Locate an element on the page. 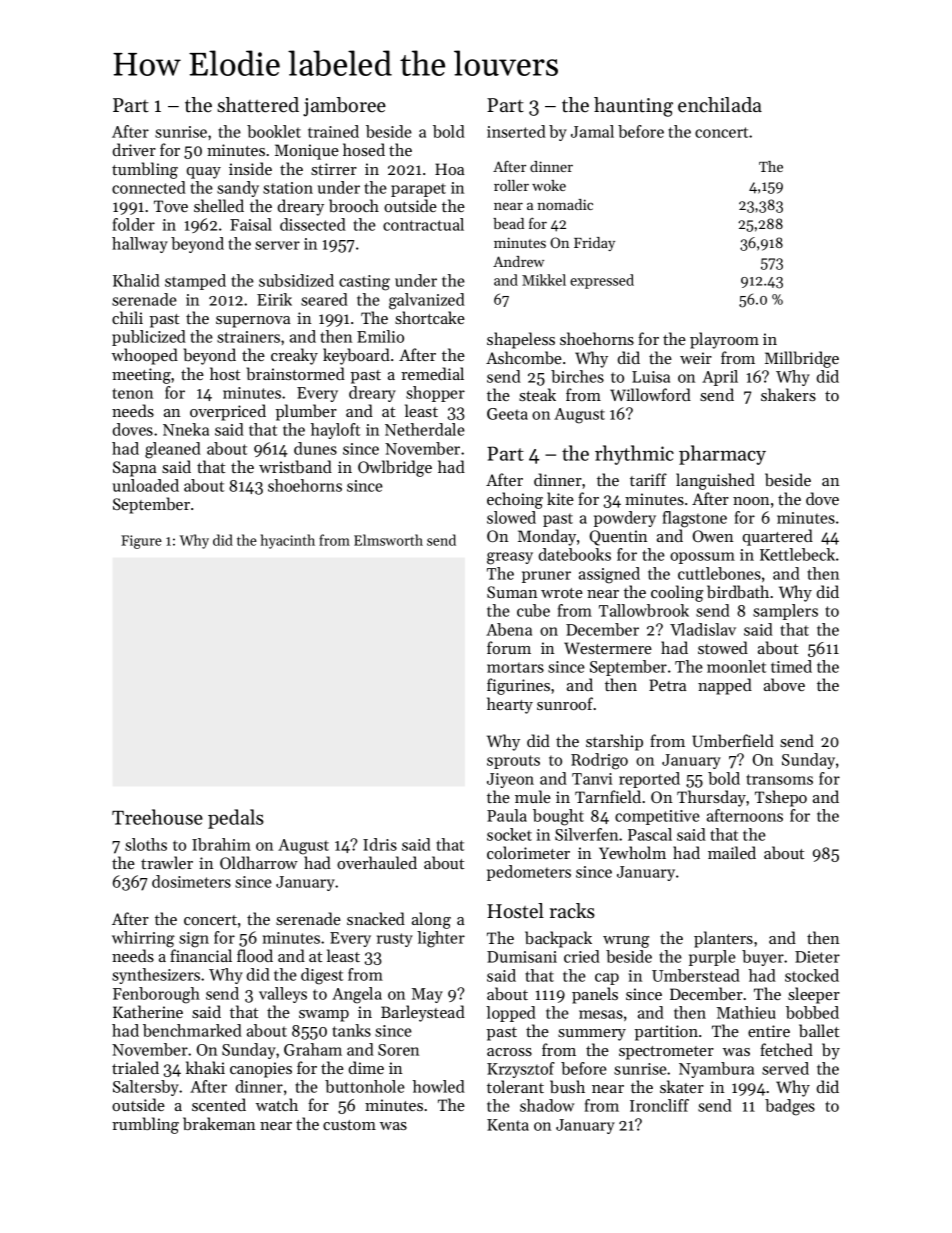 The width and height of the document is (952, 1233). Katherine is located at coordinates (148, 1011).
